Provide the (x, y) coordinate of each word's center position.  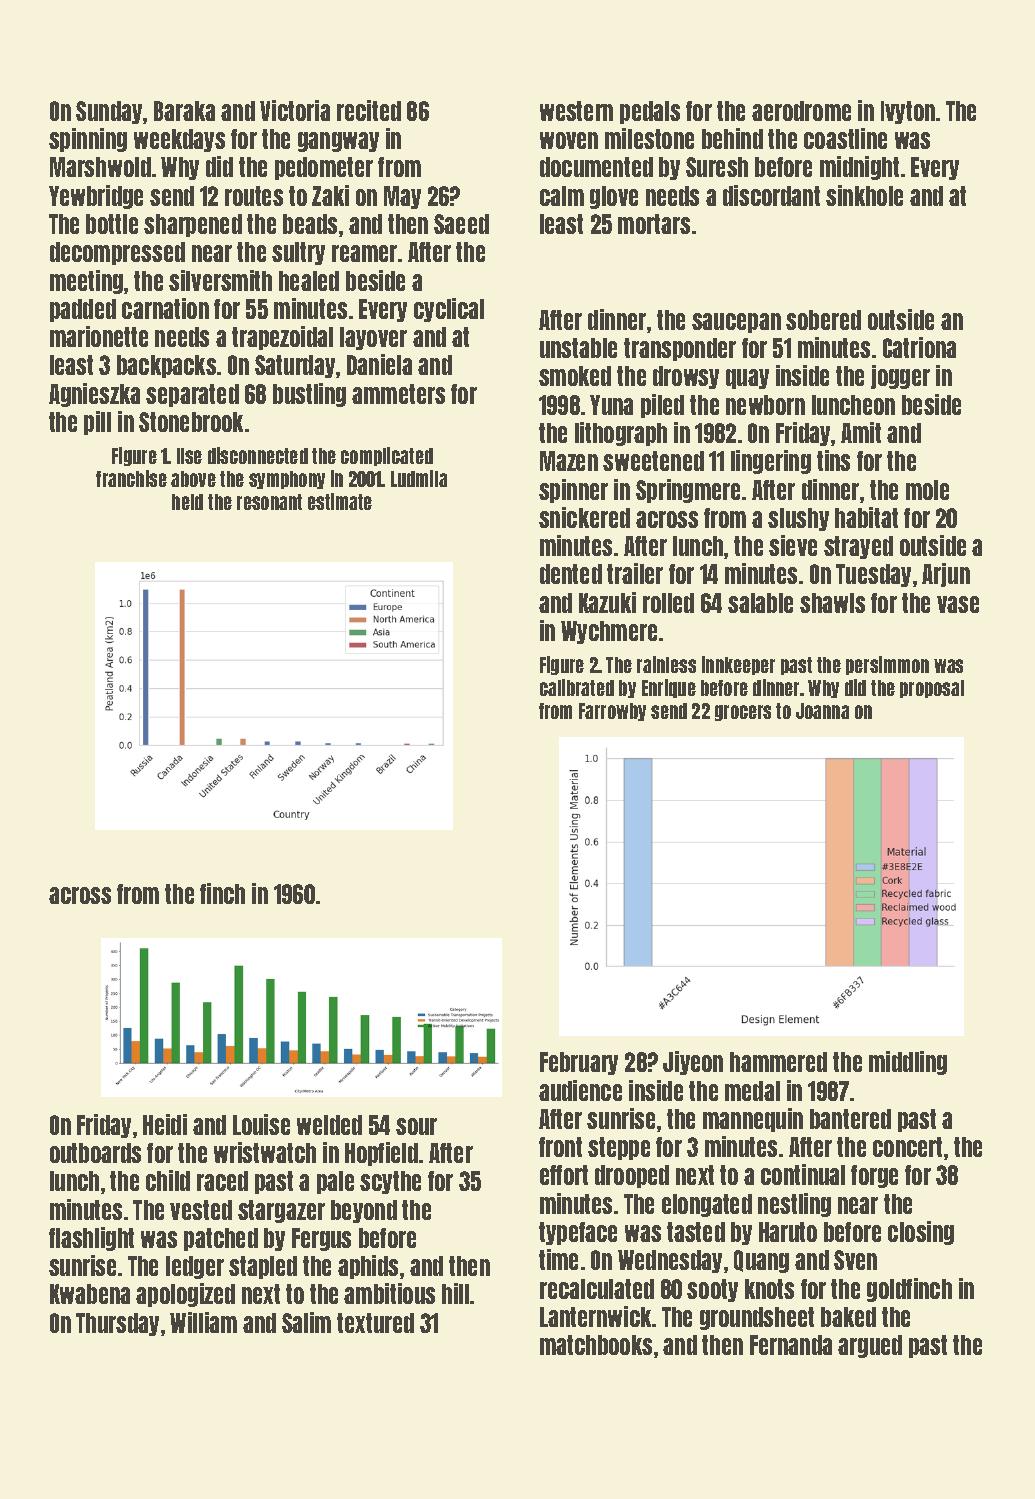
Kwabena (90, 1294)
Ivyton (908, 112)
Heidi (165, 1124)
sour (416, 1126)
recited (369, 110)
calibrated (577, 687)
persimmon (887, 665)
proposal (932, 689)
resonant (269, 502)
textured (375, 1323)
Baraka (184, 111)
